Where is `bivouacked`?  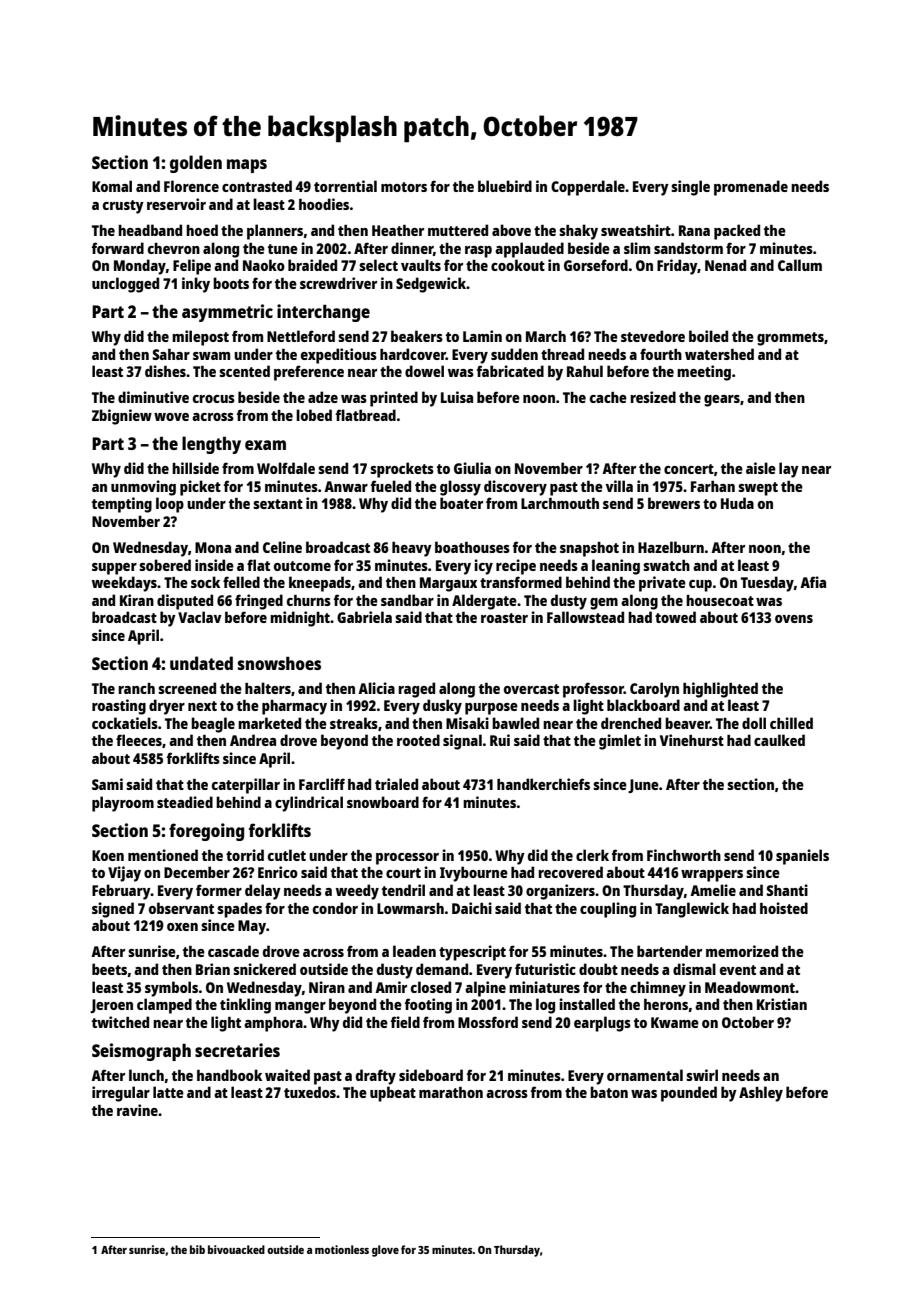
bivouacked is located at coordinates (236, 1249).
